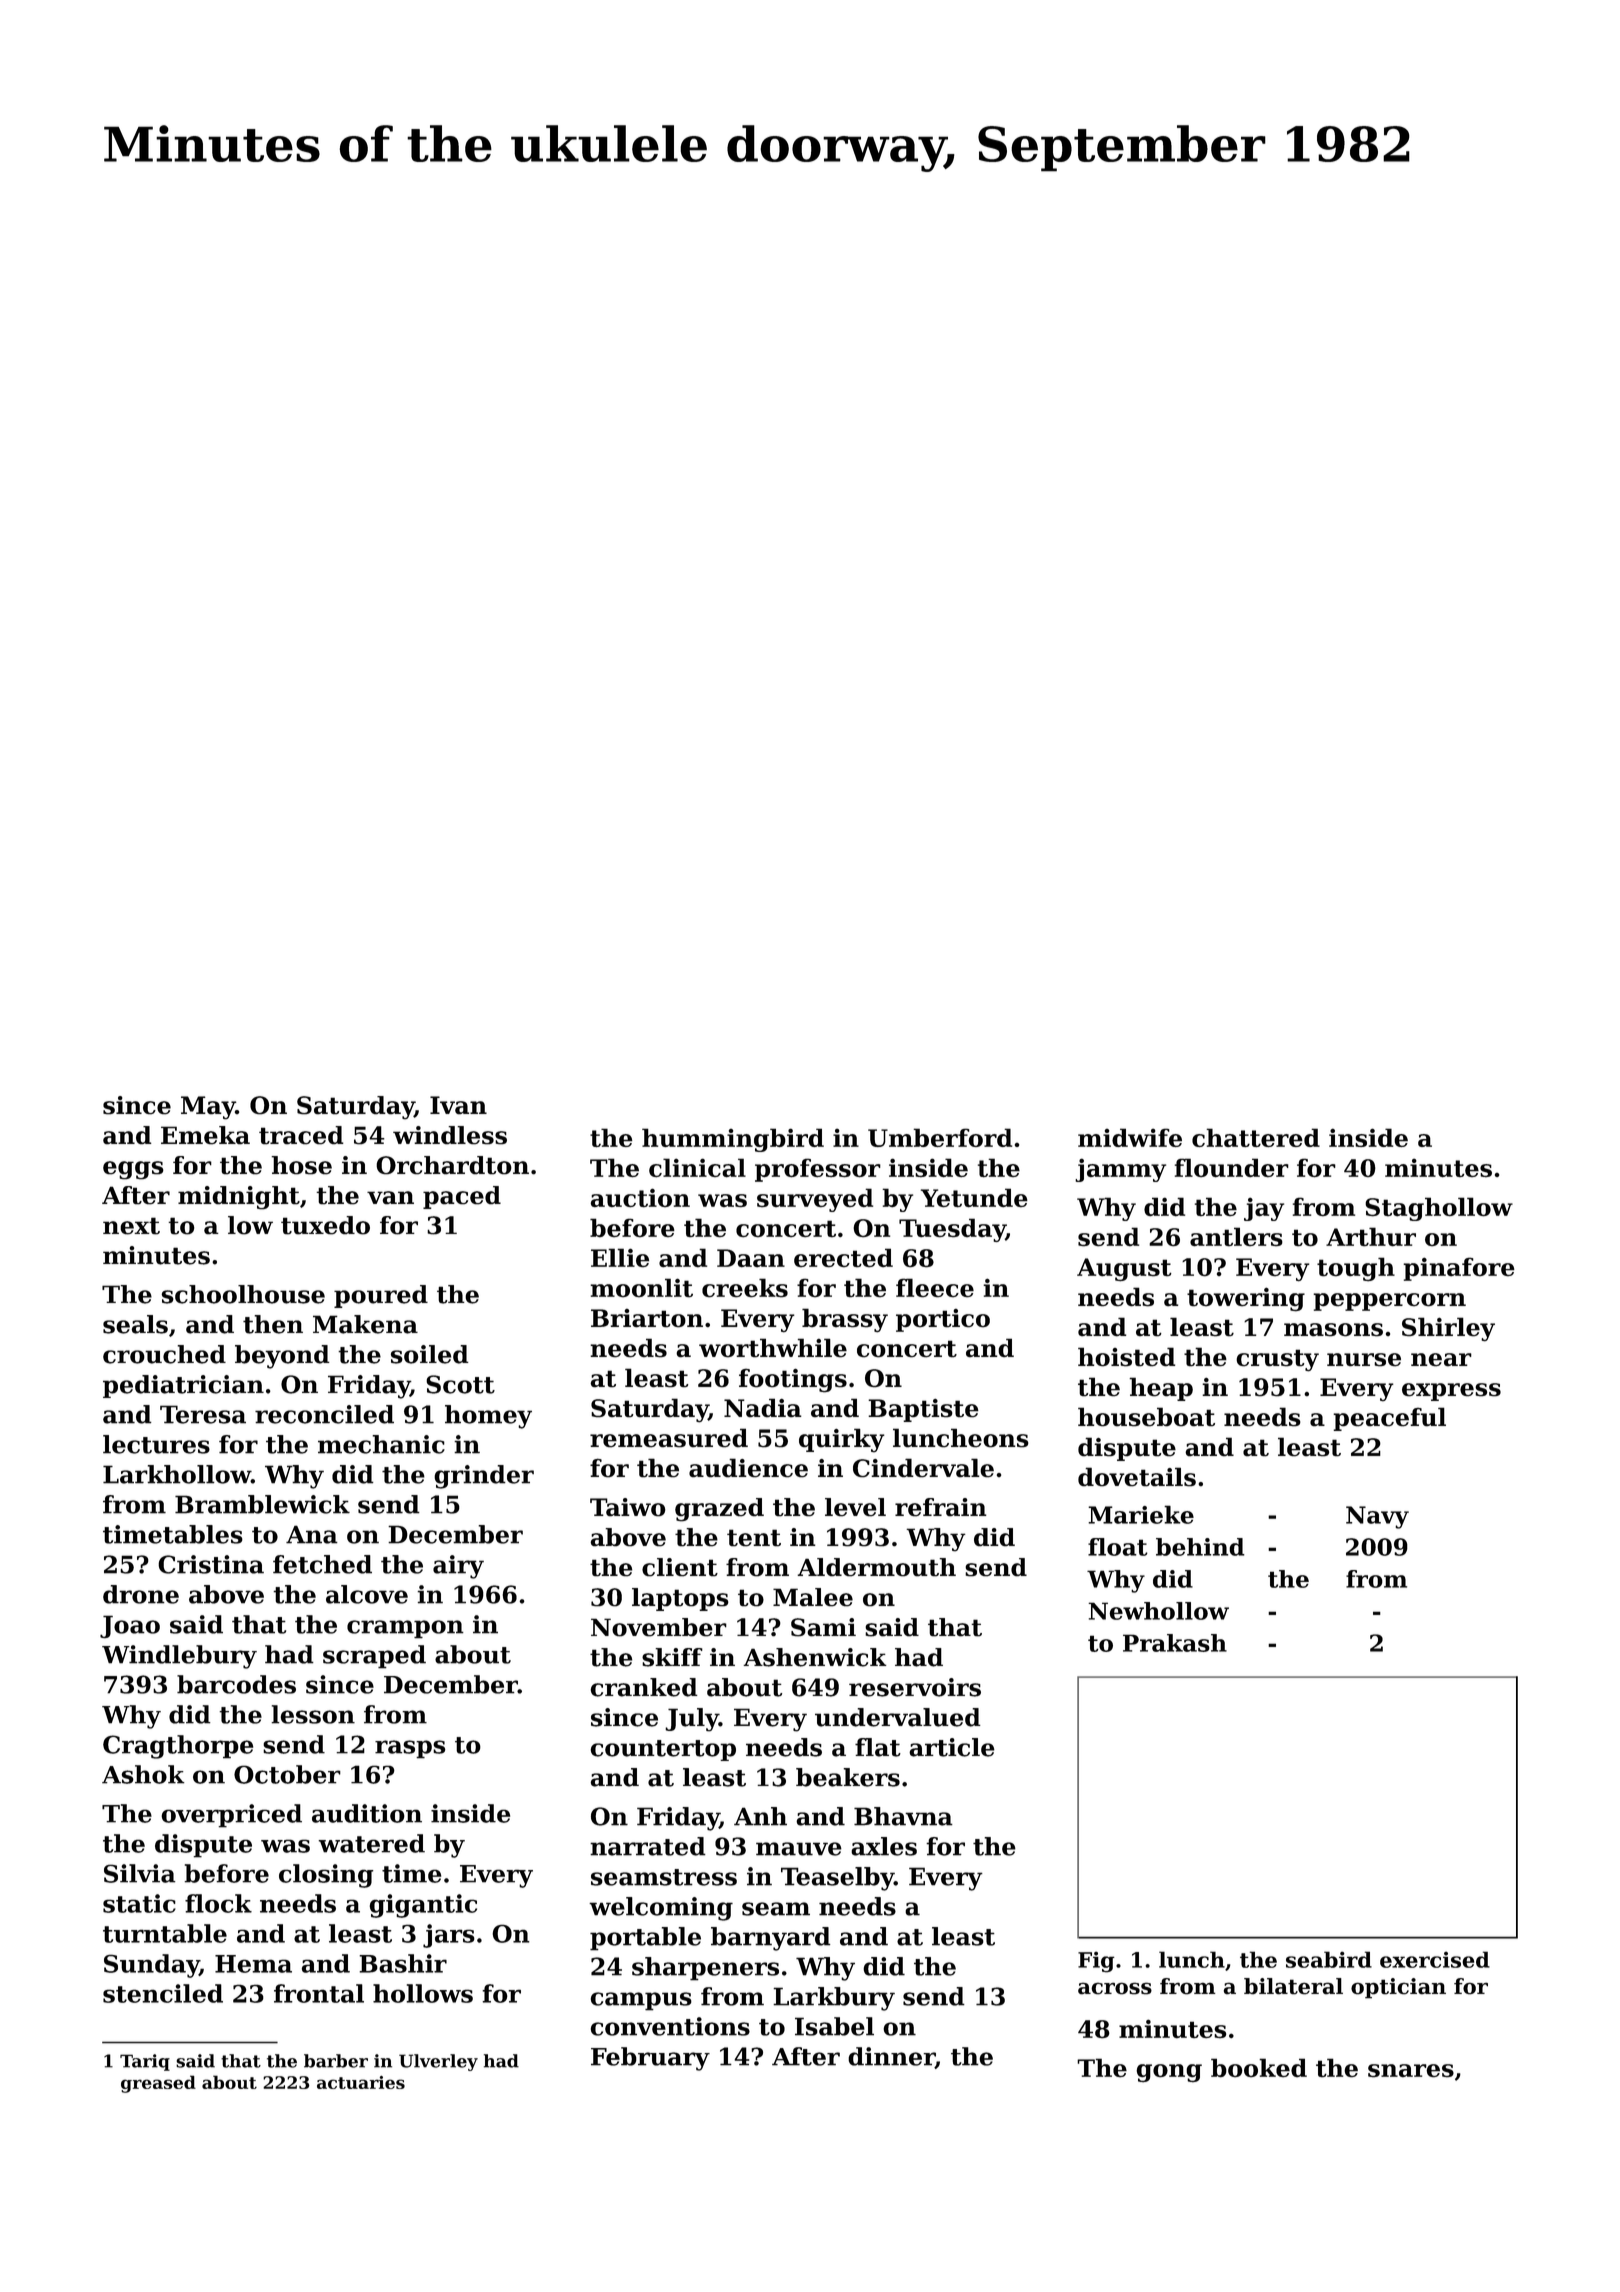 The width and height of the image is (1620, 2292). Describe the element at coordinates (145, 2062) in the image. I see `Tariq` at that location.
